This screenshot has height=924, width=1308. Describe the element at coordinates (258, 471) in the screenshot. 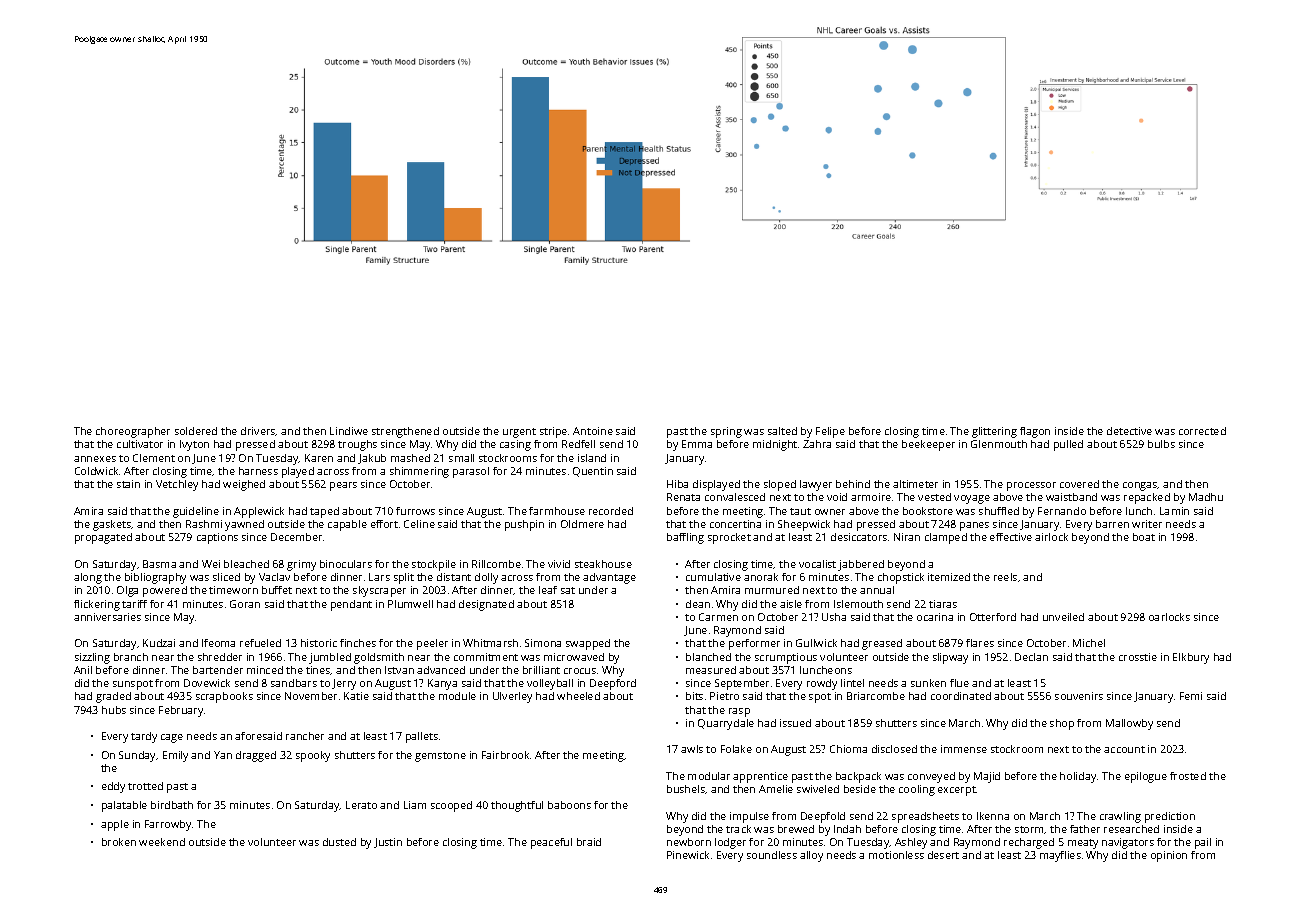

I see `harness` at that location.
